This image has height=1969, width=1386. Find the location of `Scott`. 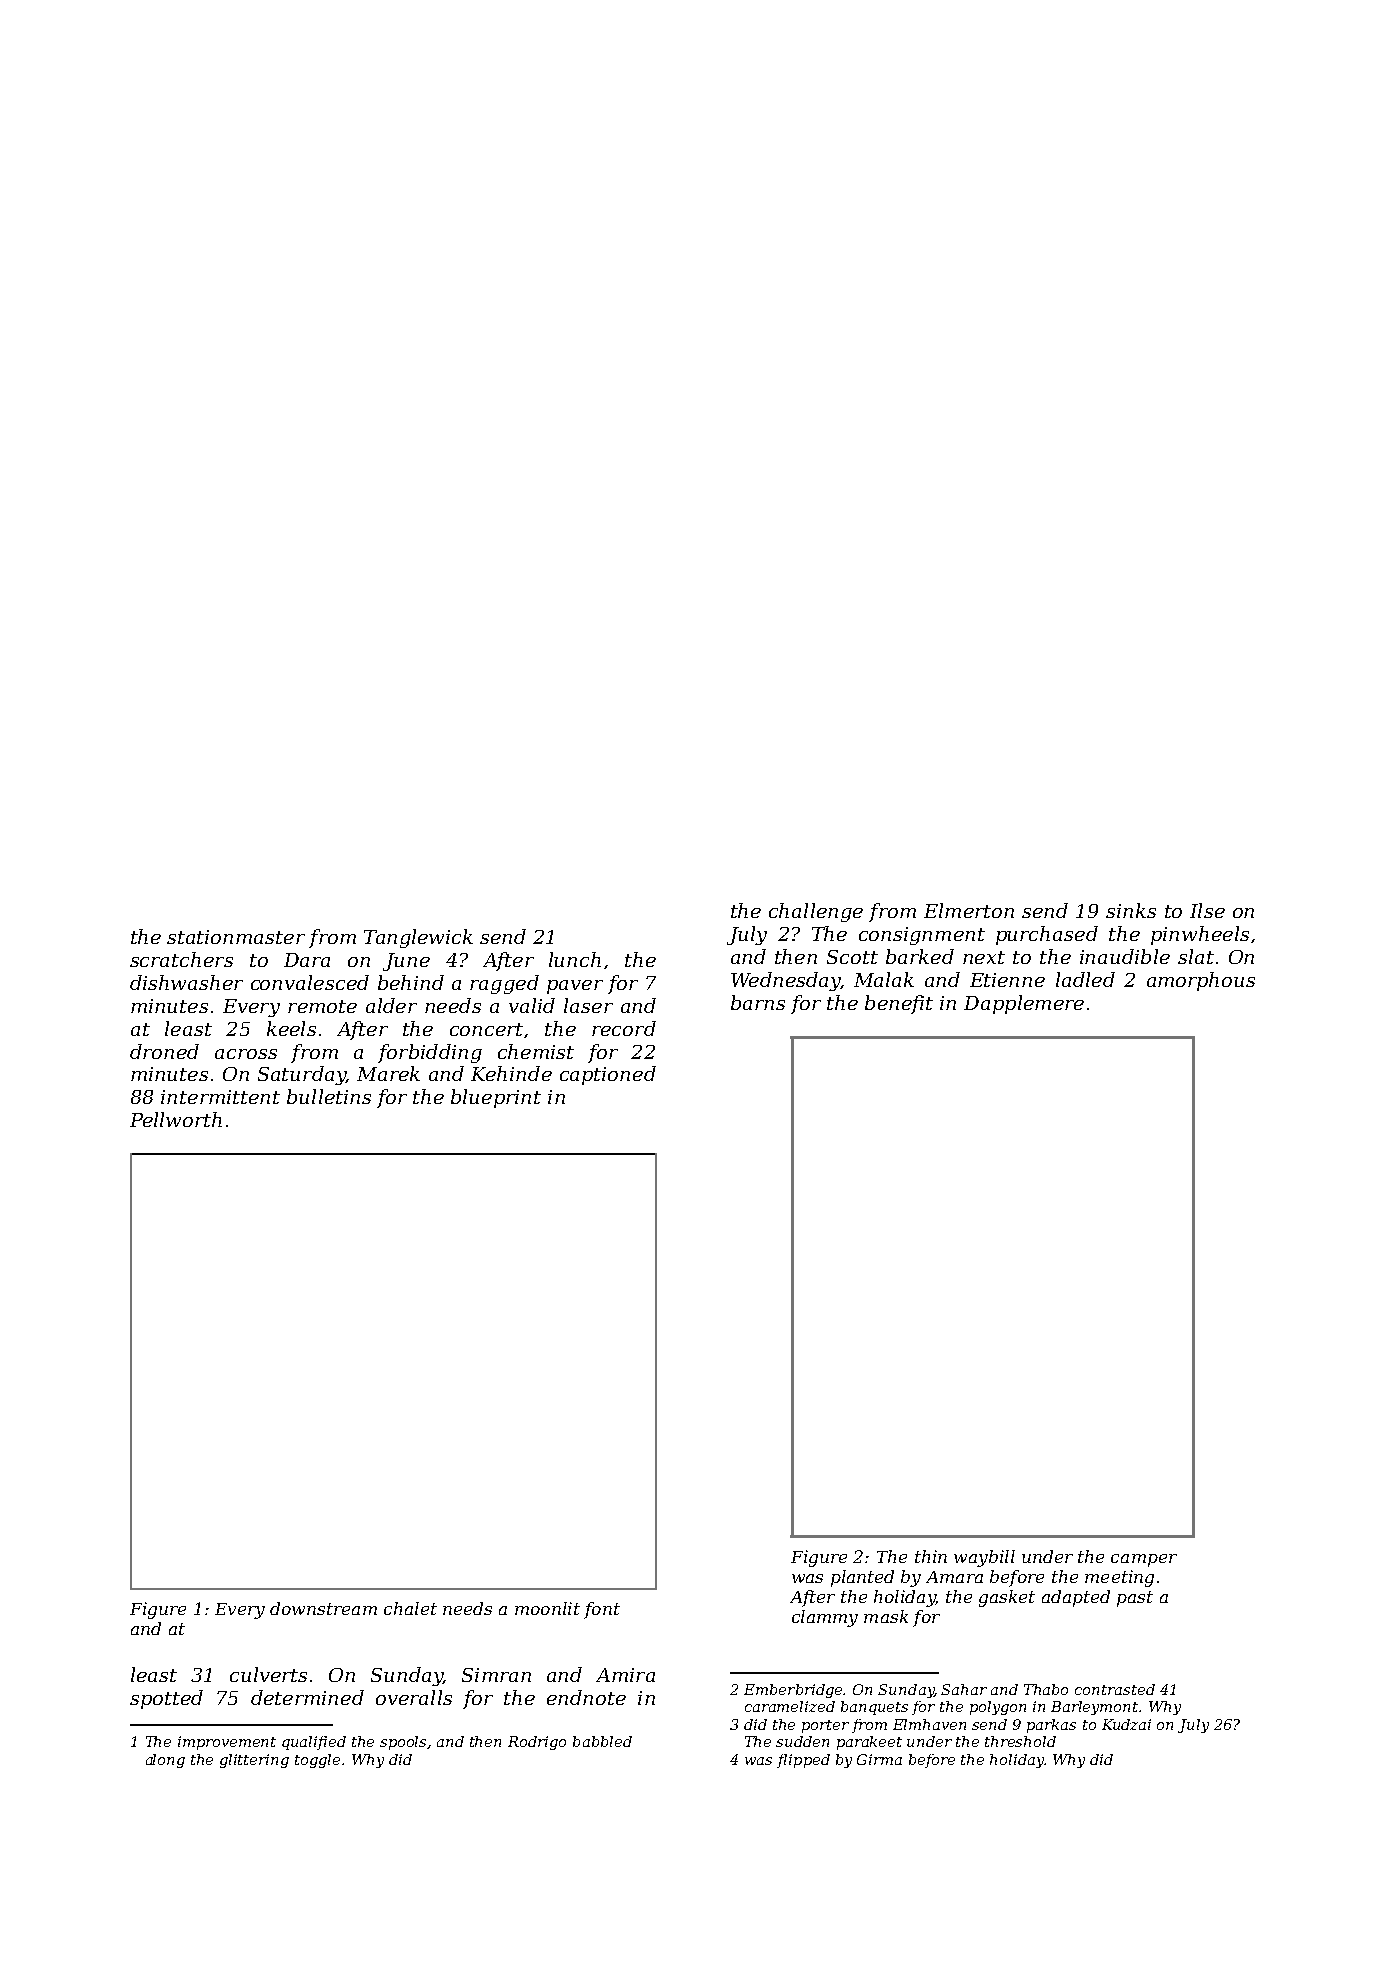

Scott is located at coordinates (852, 957).
